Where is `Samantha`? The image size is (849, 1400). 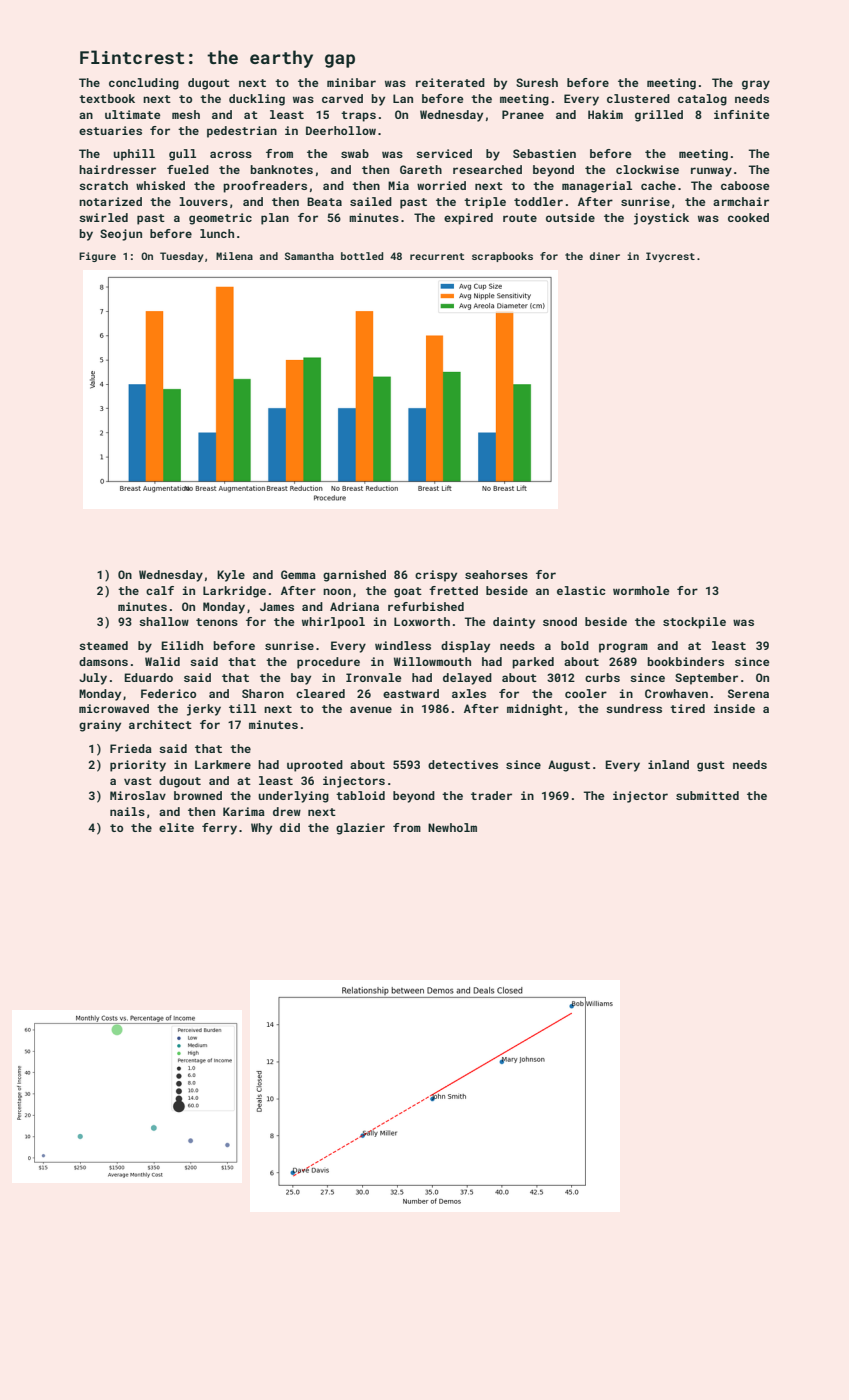
Samantha is located at coordinates (309, 256).
